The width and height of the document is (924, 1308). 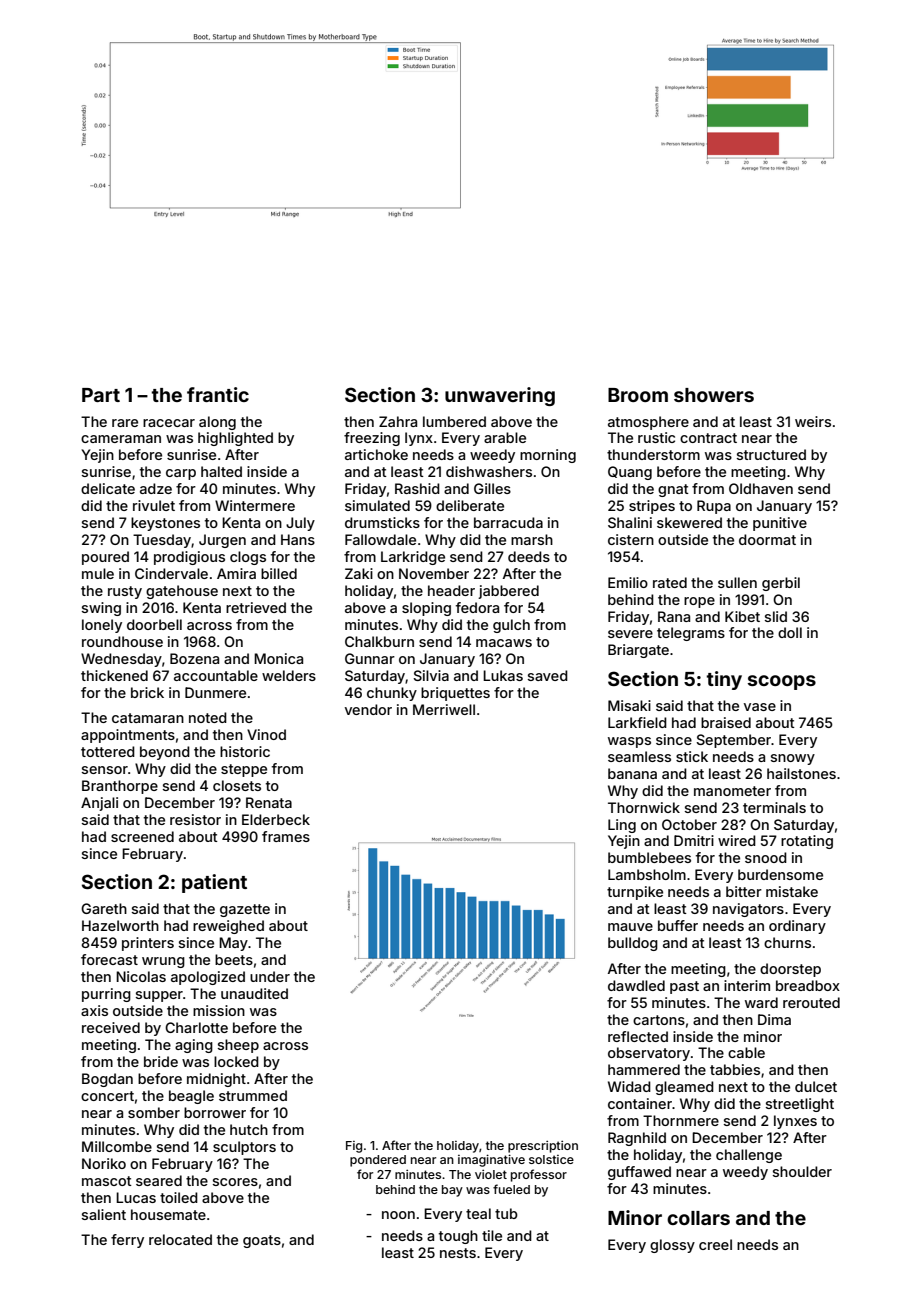 I want to click on frames, so click(x=286, y=836).
